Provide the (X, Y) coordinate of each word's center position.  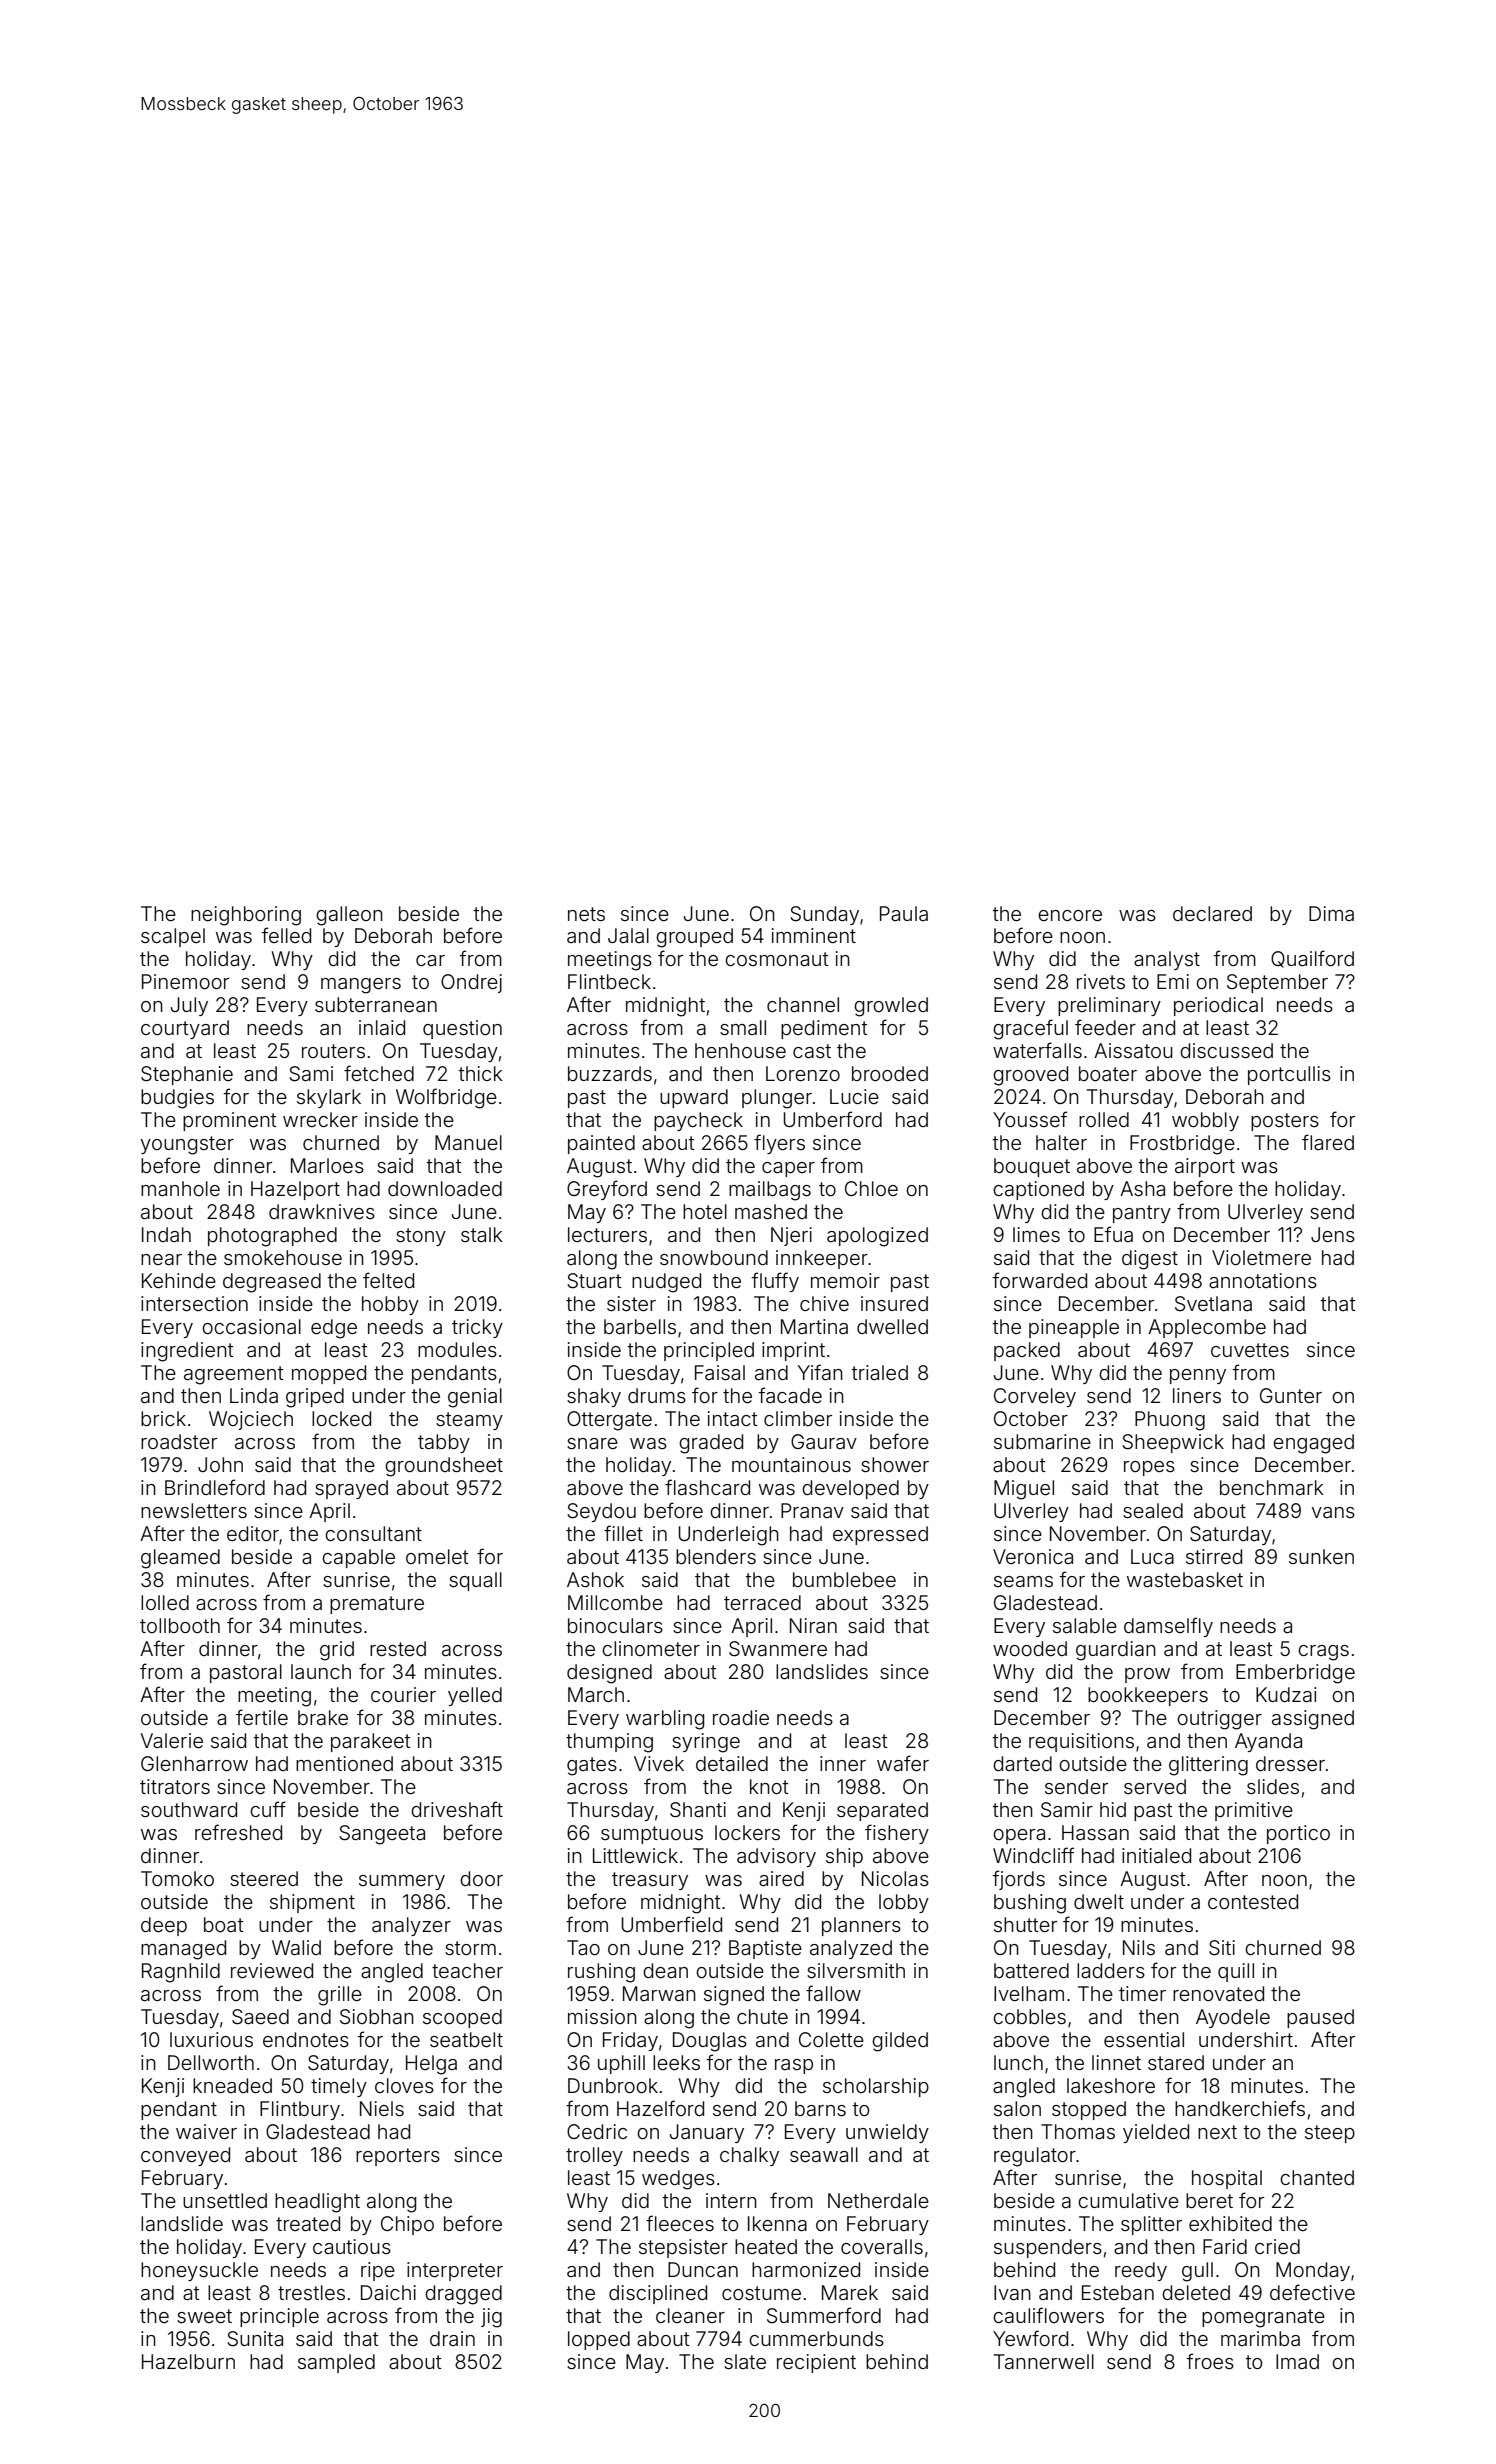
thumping (609, 1743)
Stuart (594, 1281)
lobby (904, 1903)
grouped (694, 938)
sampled (336, 2363)
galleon (349, 916)
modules (457, 1349)
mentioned (344, 1763)
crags (1323, 1653)
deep (164, 1926)
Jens (1333, 1234)
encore (1070, 915)
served (1155, 1786)
